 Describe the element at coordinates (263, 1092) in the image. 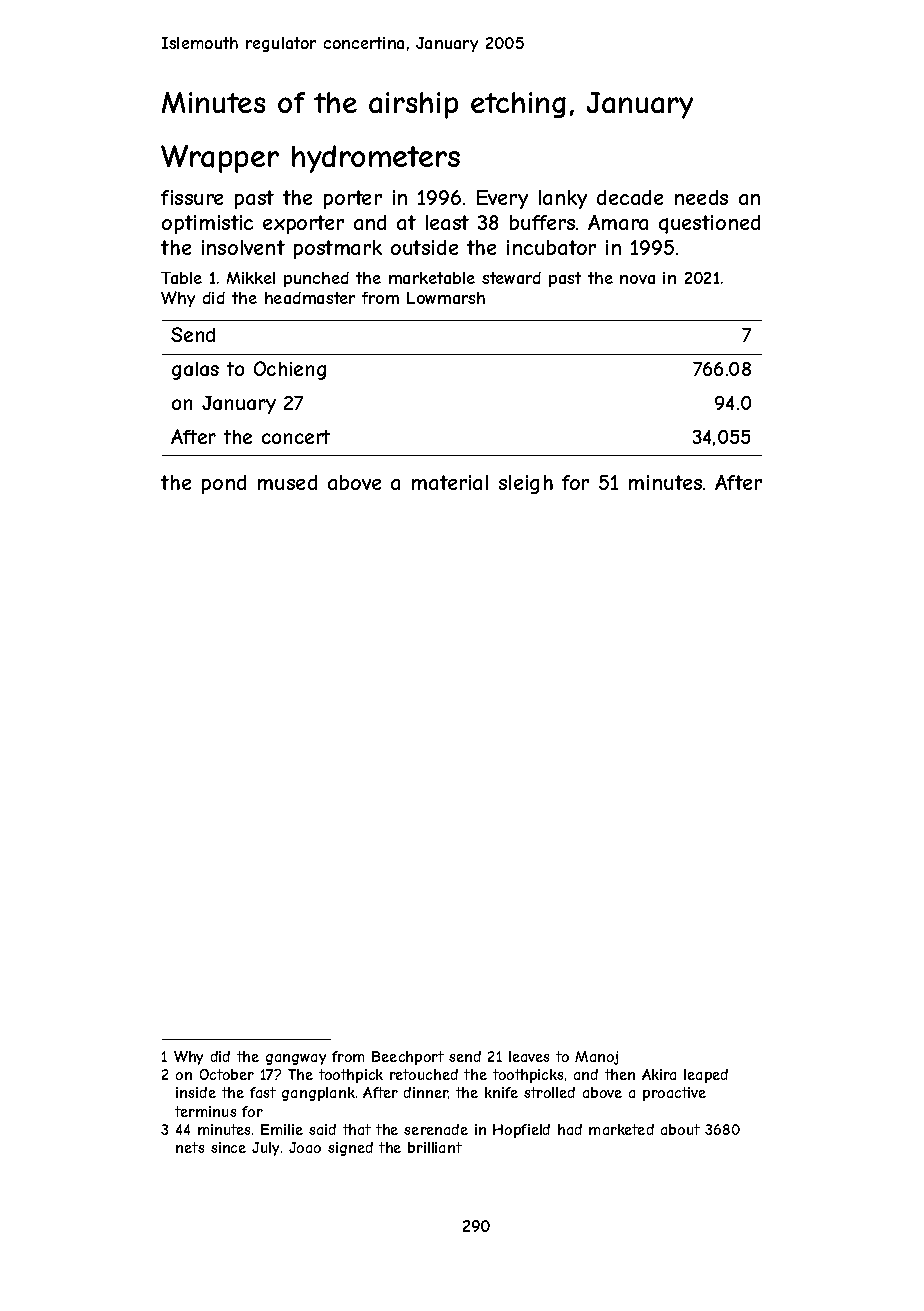

I see `fast` at that location.
